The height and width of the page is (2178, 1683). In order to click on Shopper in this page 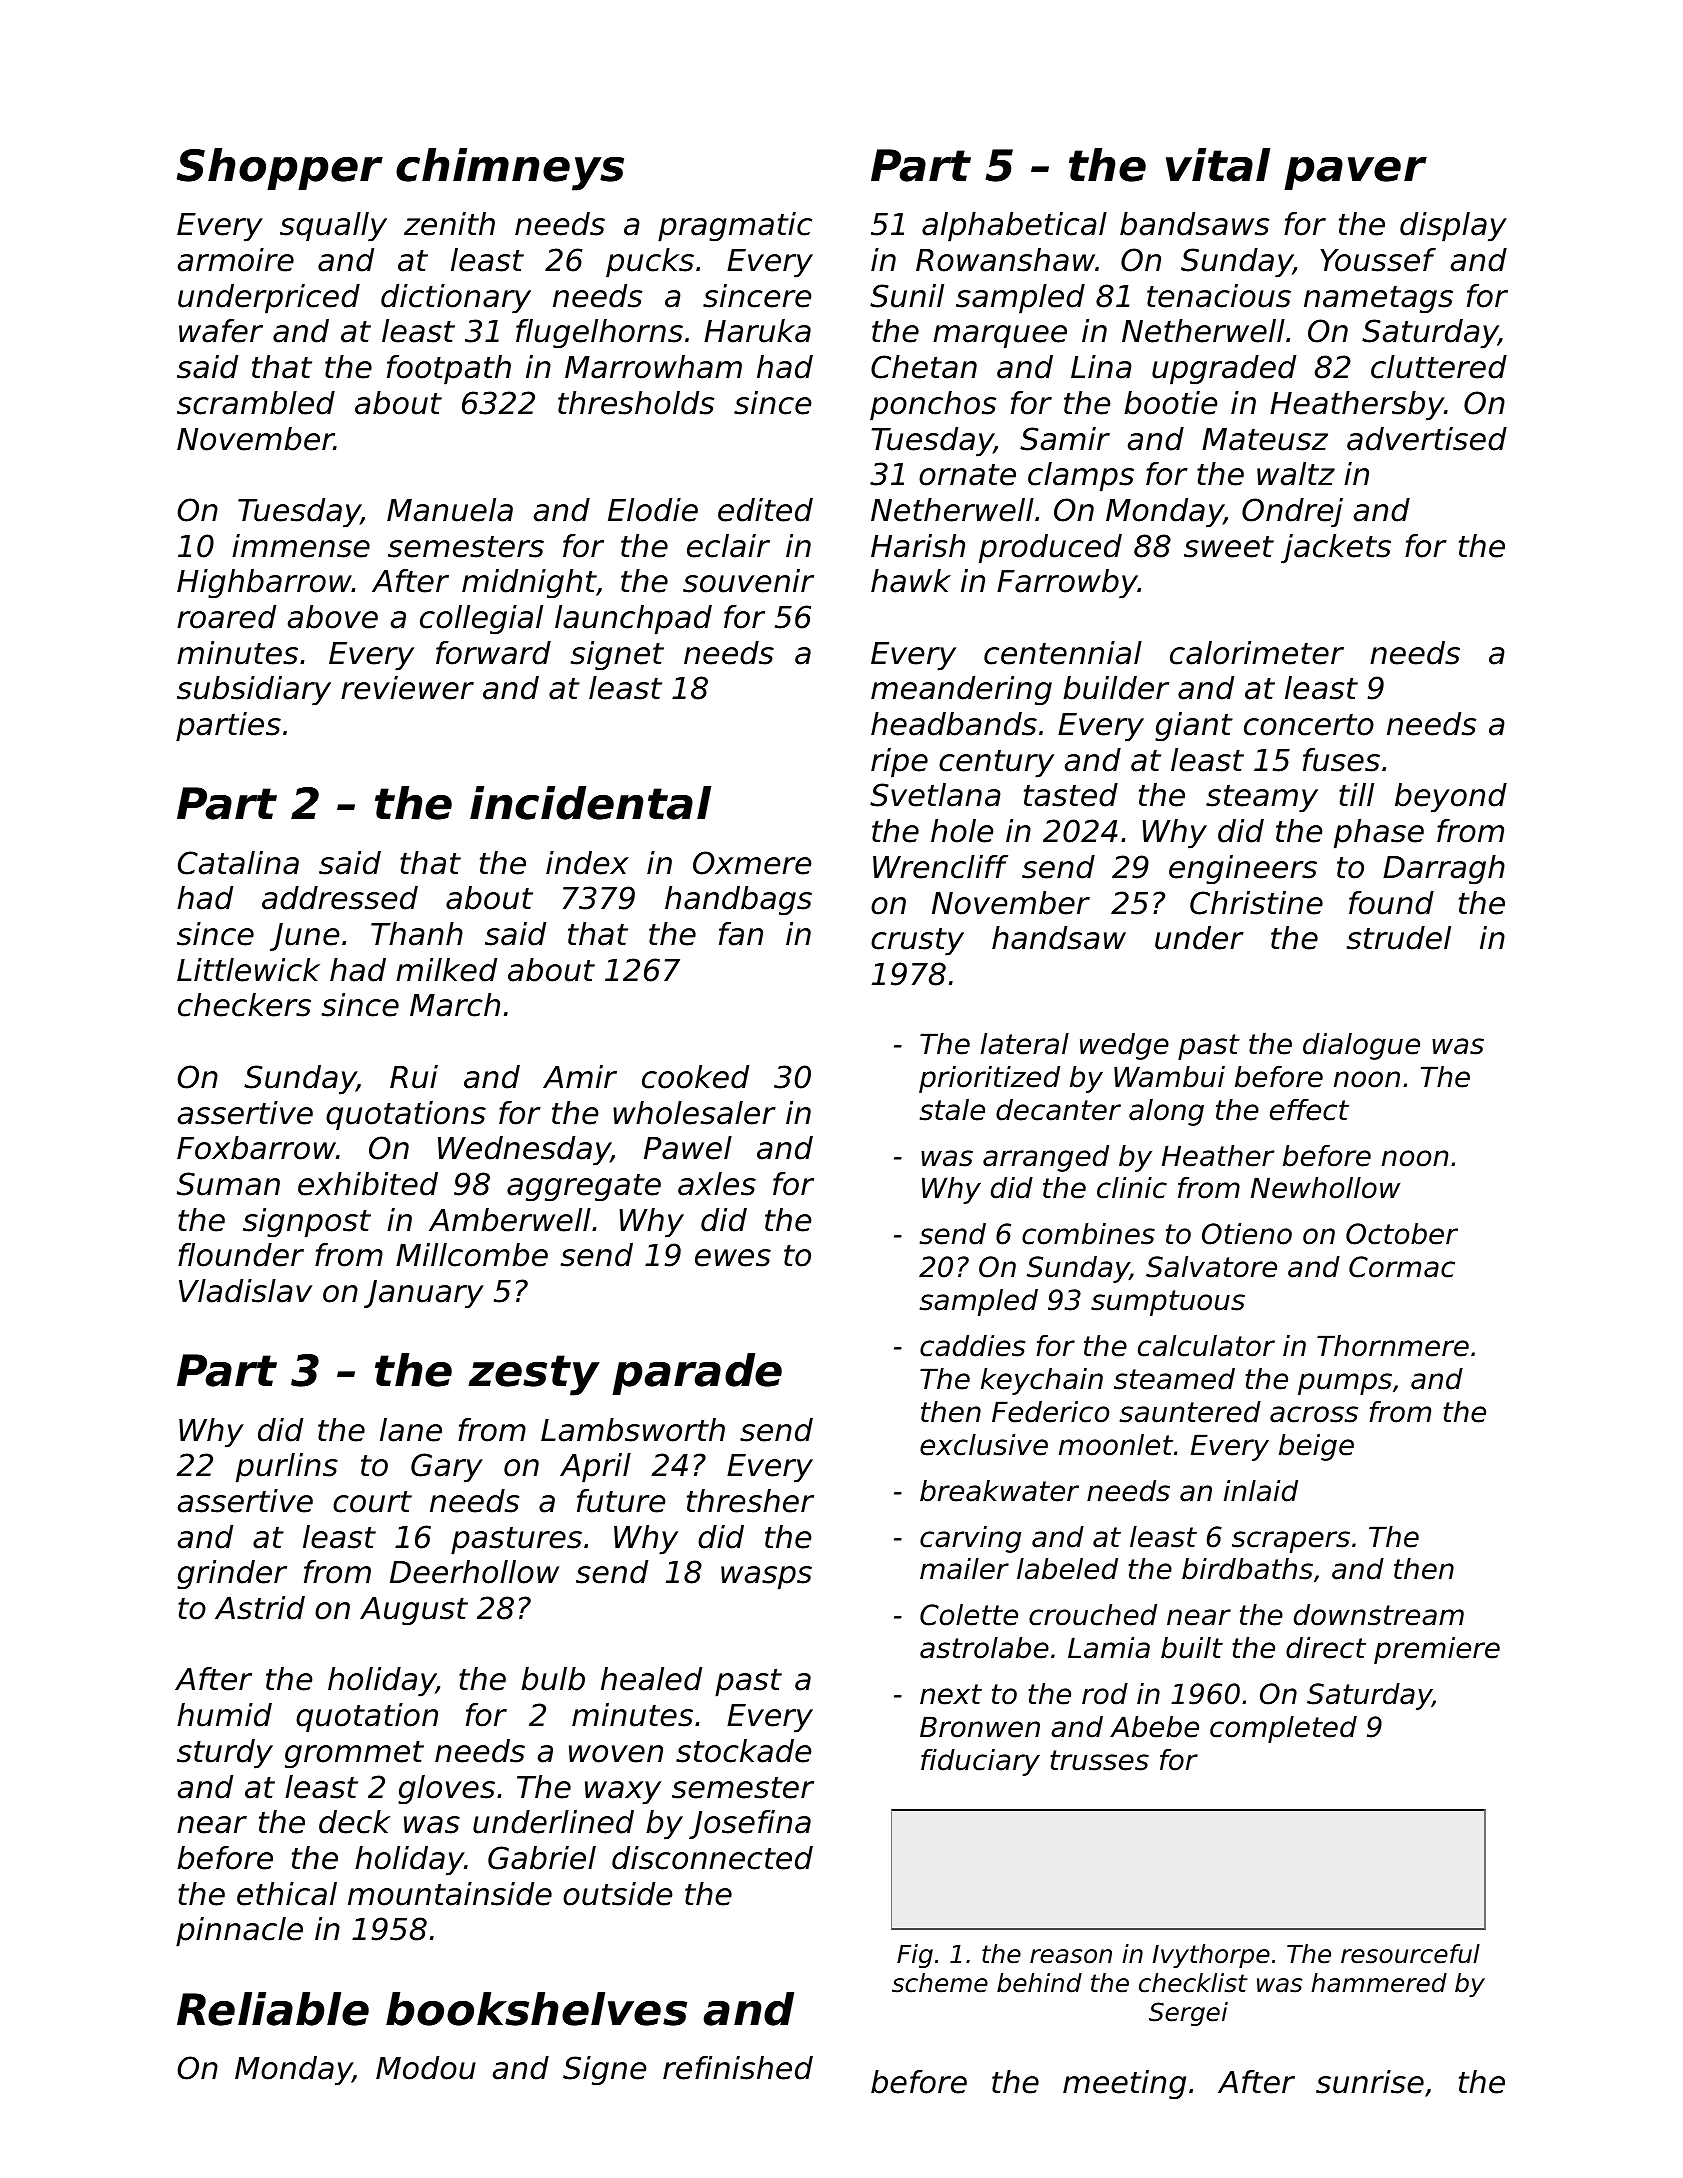, I will do `click(280, 169)`.
